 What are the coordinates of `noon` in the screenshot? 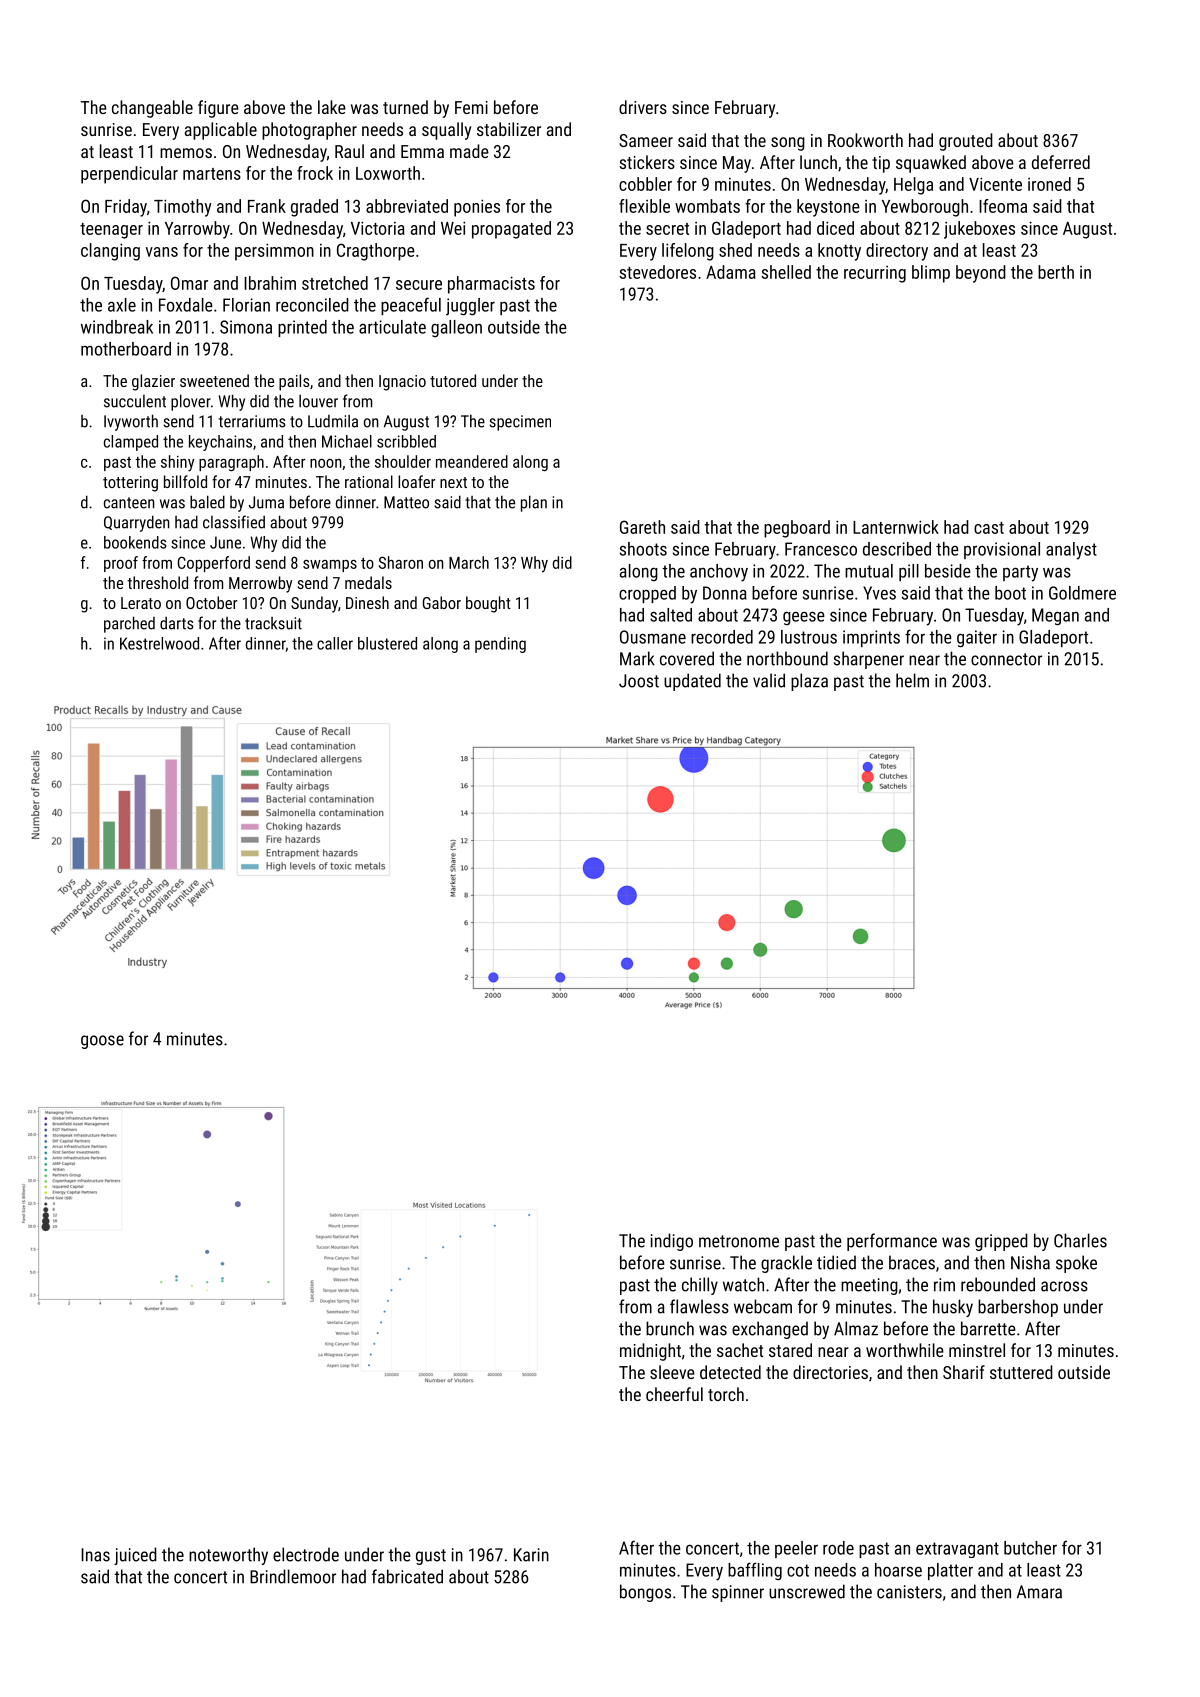 It's located at (326, 463).
